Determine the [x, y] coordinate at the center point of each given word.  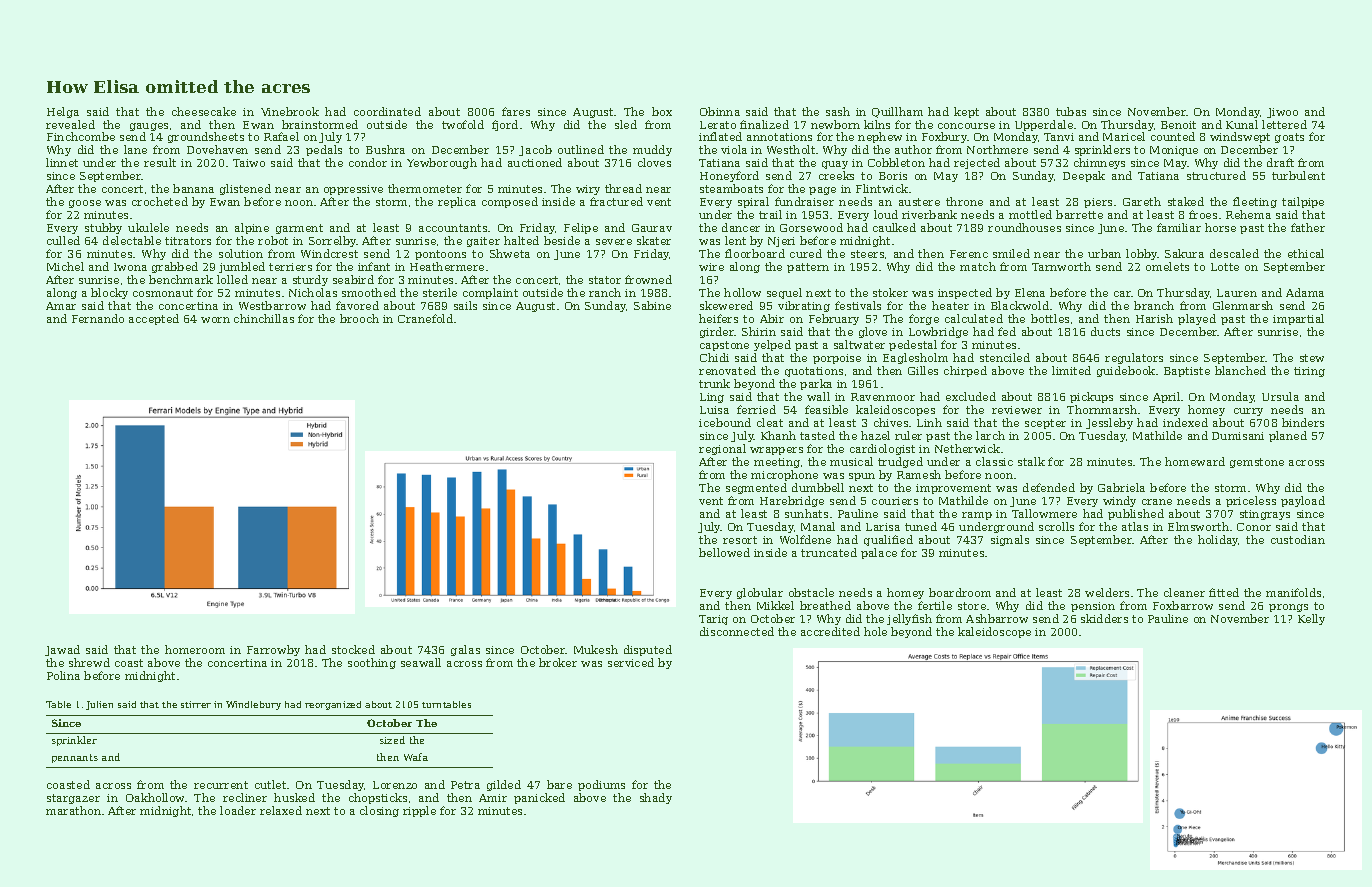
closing [379, 811]
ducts [1105, 331]
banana [193, 188]
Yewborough [442, 163]
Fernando [98, 318]
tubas [1071, 111]
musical [851, 461]
